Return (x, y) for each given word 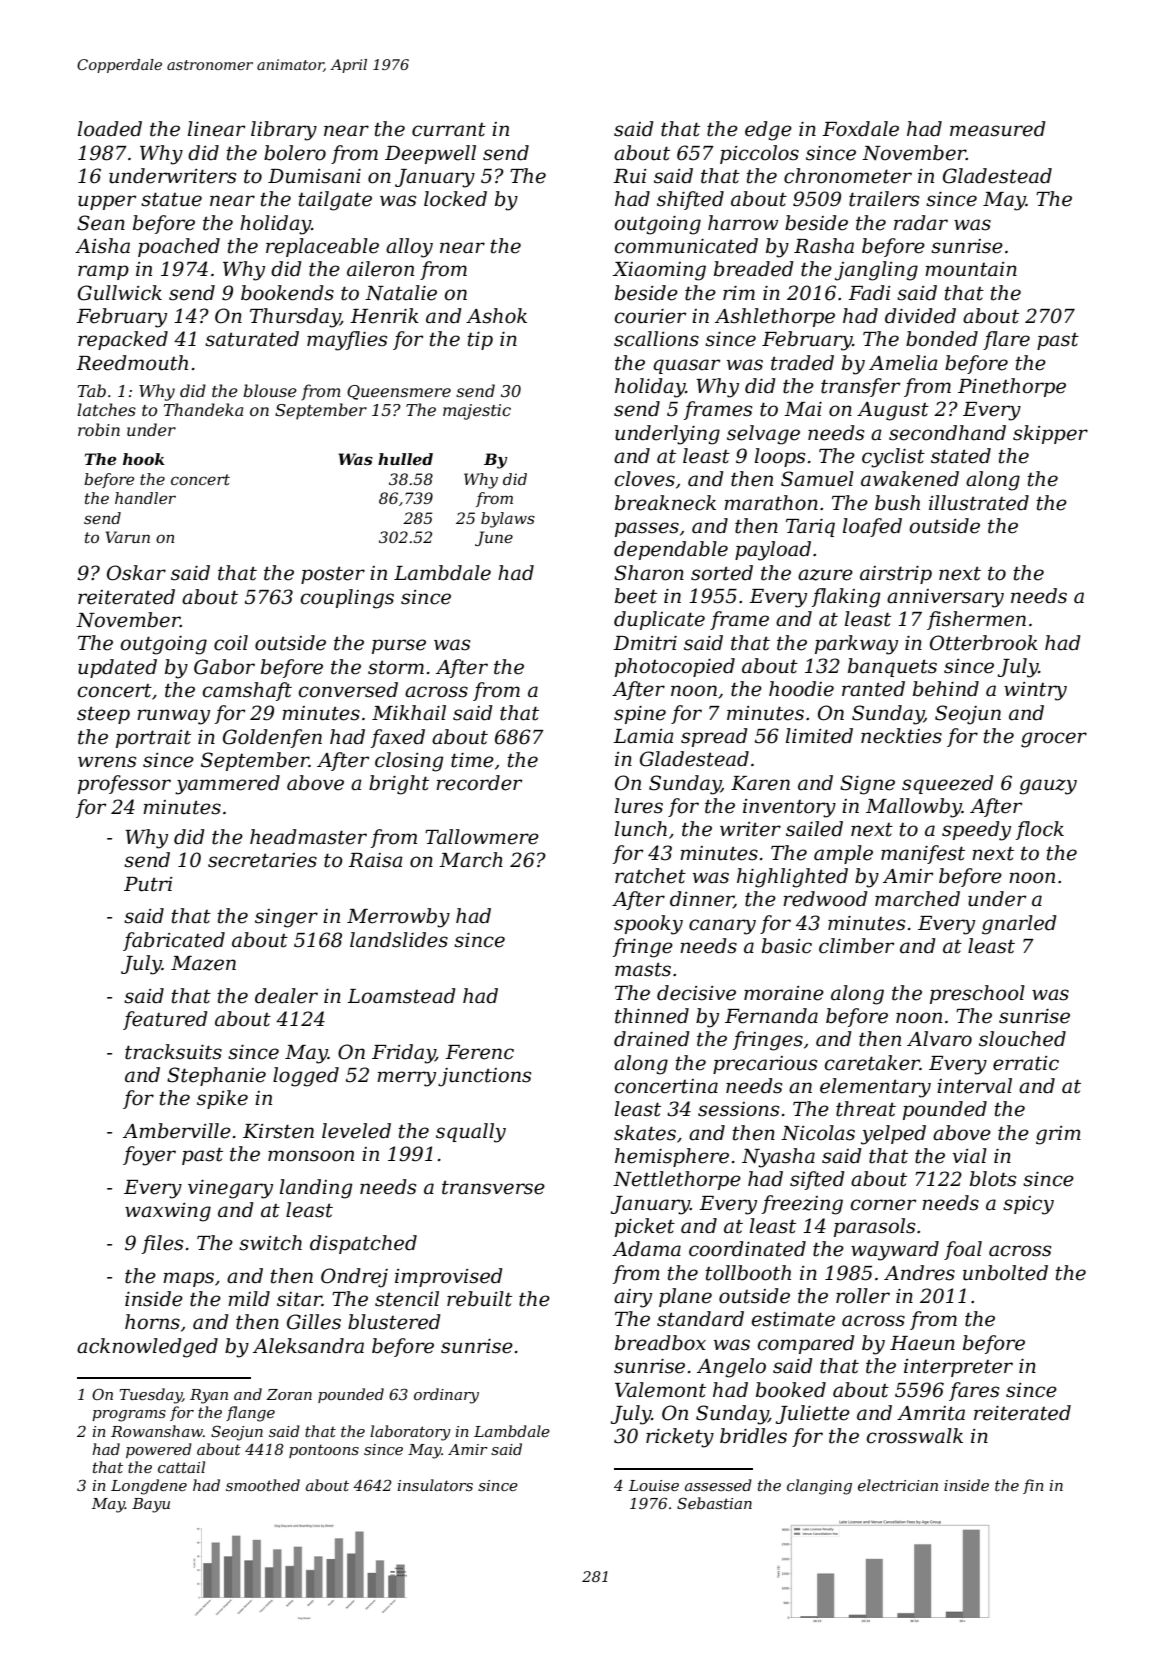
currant (449, 130)
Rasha (824, 246)
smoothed (263, 1485)
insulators (435, 1485)
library (284, 131)
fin (1033, 1486)
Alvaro (939, 1039)
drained (652, 1039)
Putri (148, 884)
